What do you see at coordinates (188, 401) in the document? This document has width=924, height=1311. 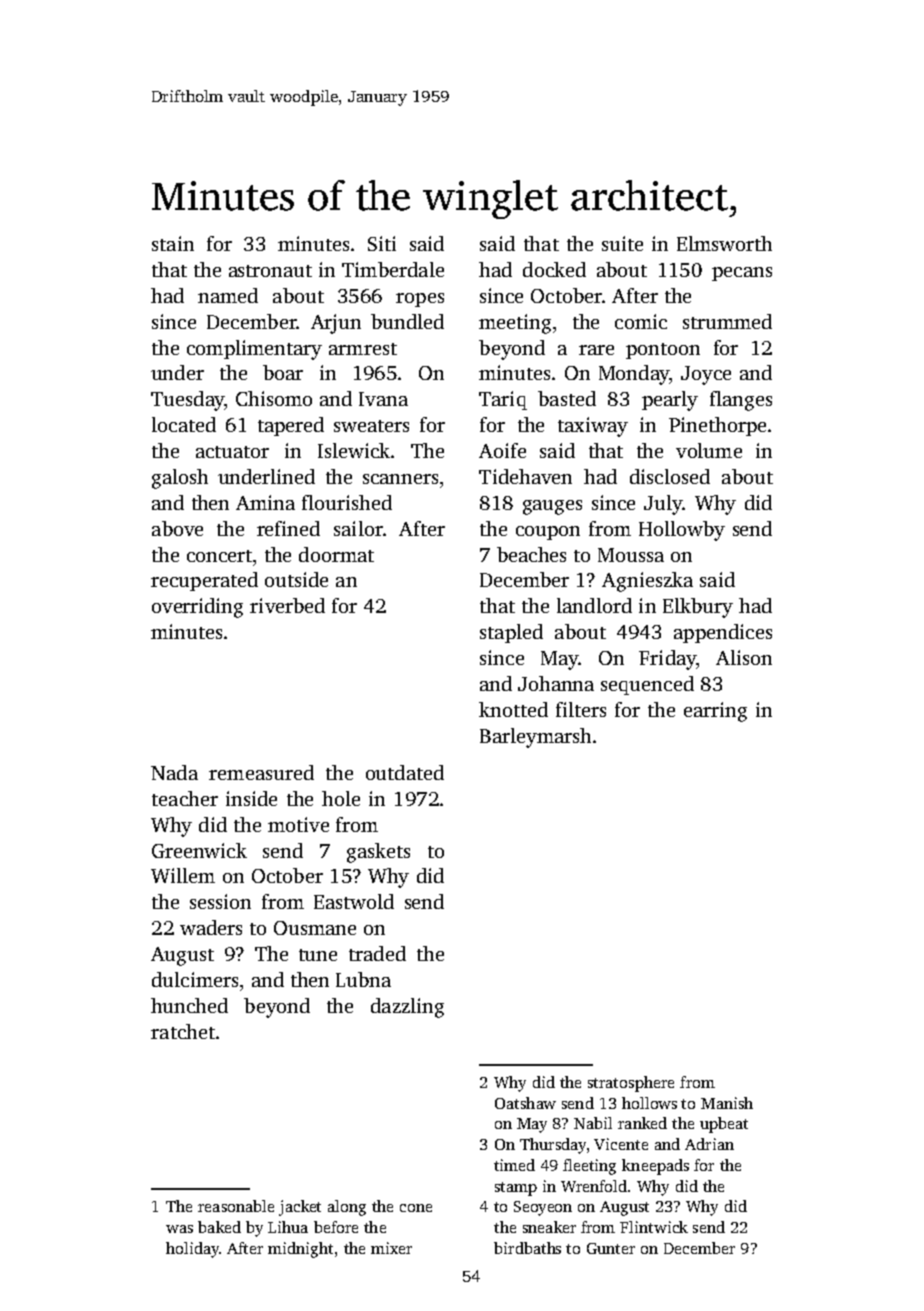 I see `Tuesday` at bounding box center [188, 401].
